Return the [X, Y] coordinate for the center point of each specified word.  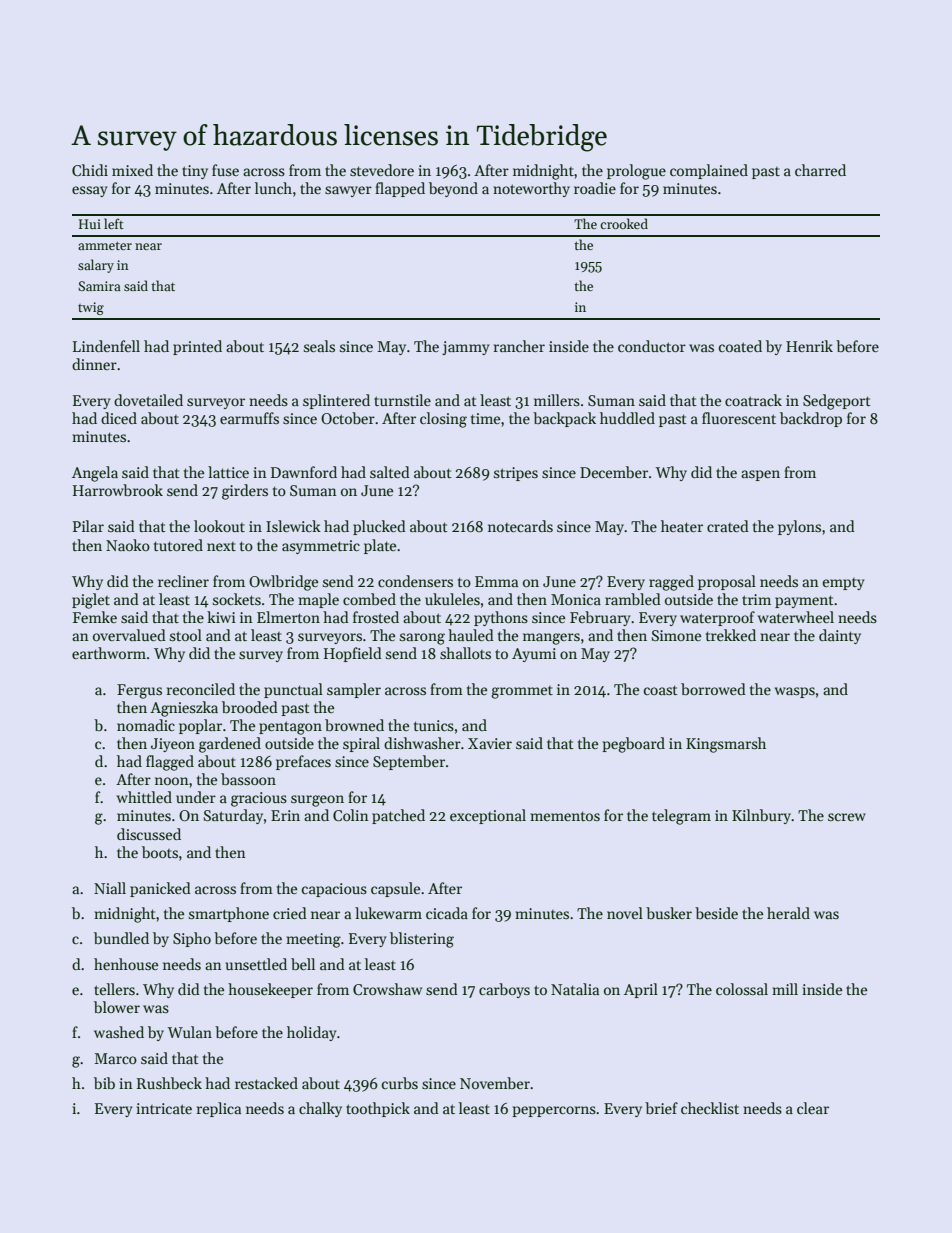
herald [788, 913]
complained [709, 171]
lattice [228, 472]
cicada [447, 913]
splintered [336, 401]
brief [661, 1108]
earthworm [109, 653]
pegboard [633, 745]
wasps [794, 692]
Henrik [809, 346]
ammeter [105, 245]
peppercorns [554, 1111]
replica [219, 1109]
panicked [160, 889]
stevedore [382, 170]
